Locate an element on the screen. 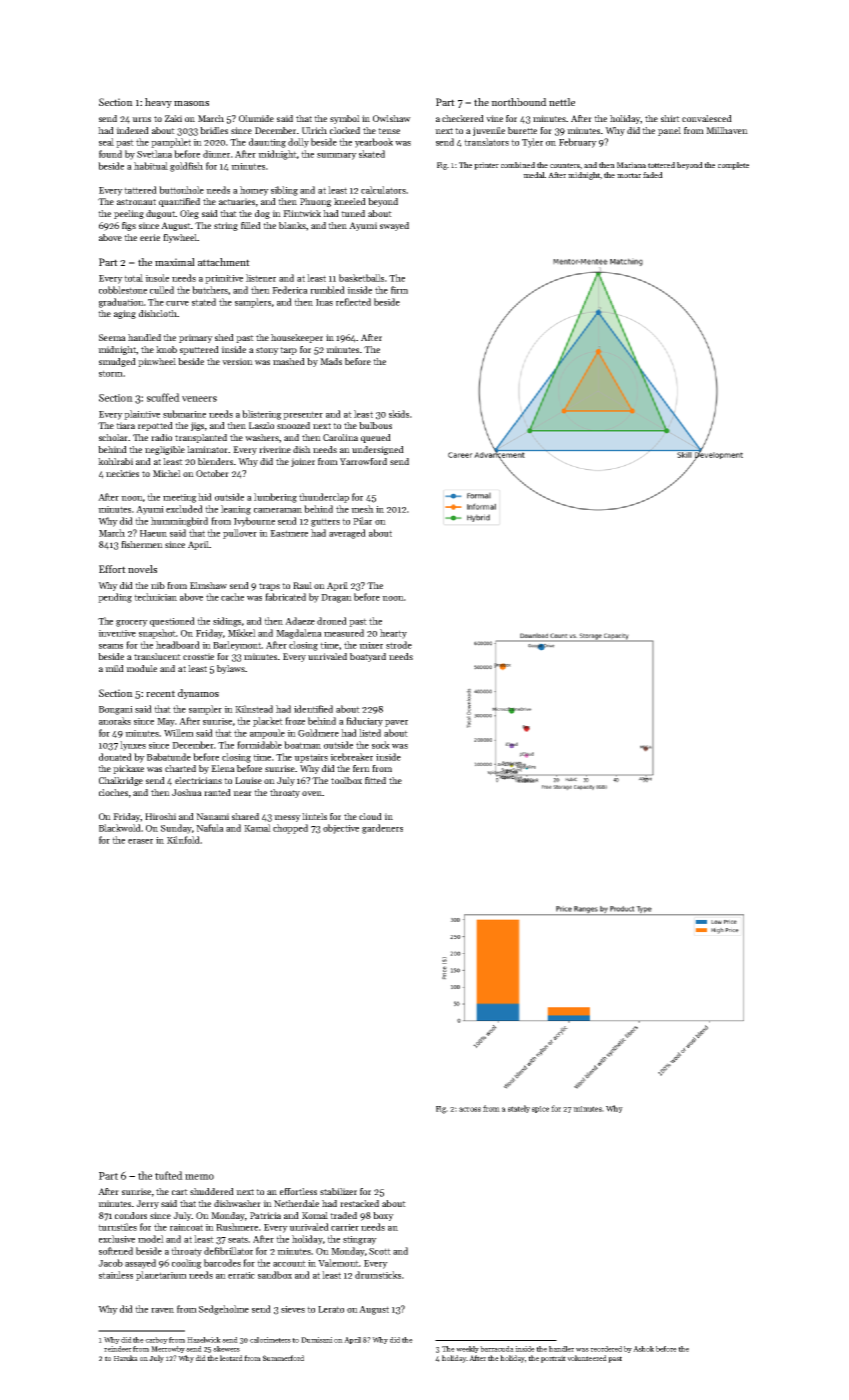  weekly is located at coordinates (467, 1349).
